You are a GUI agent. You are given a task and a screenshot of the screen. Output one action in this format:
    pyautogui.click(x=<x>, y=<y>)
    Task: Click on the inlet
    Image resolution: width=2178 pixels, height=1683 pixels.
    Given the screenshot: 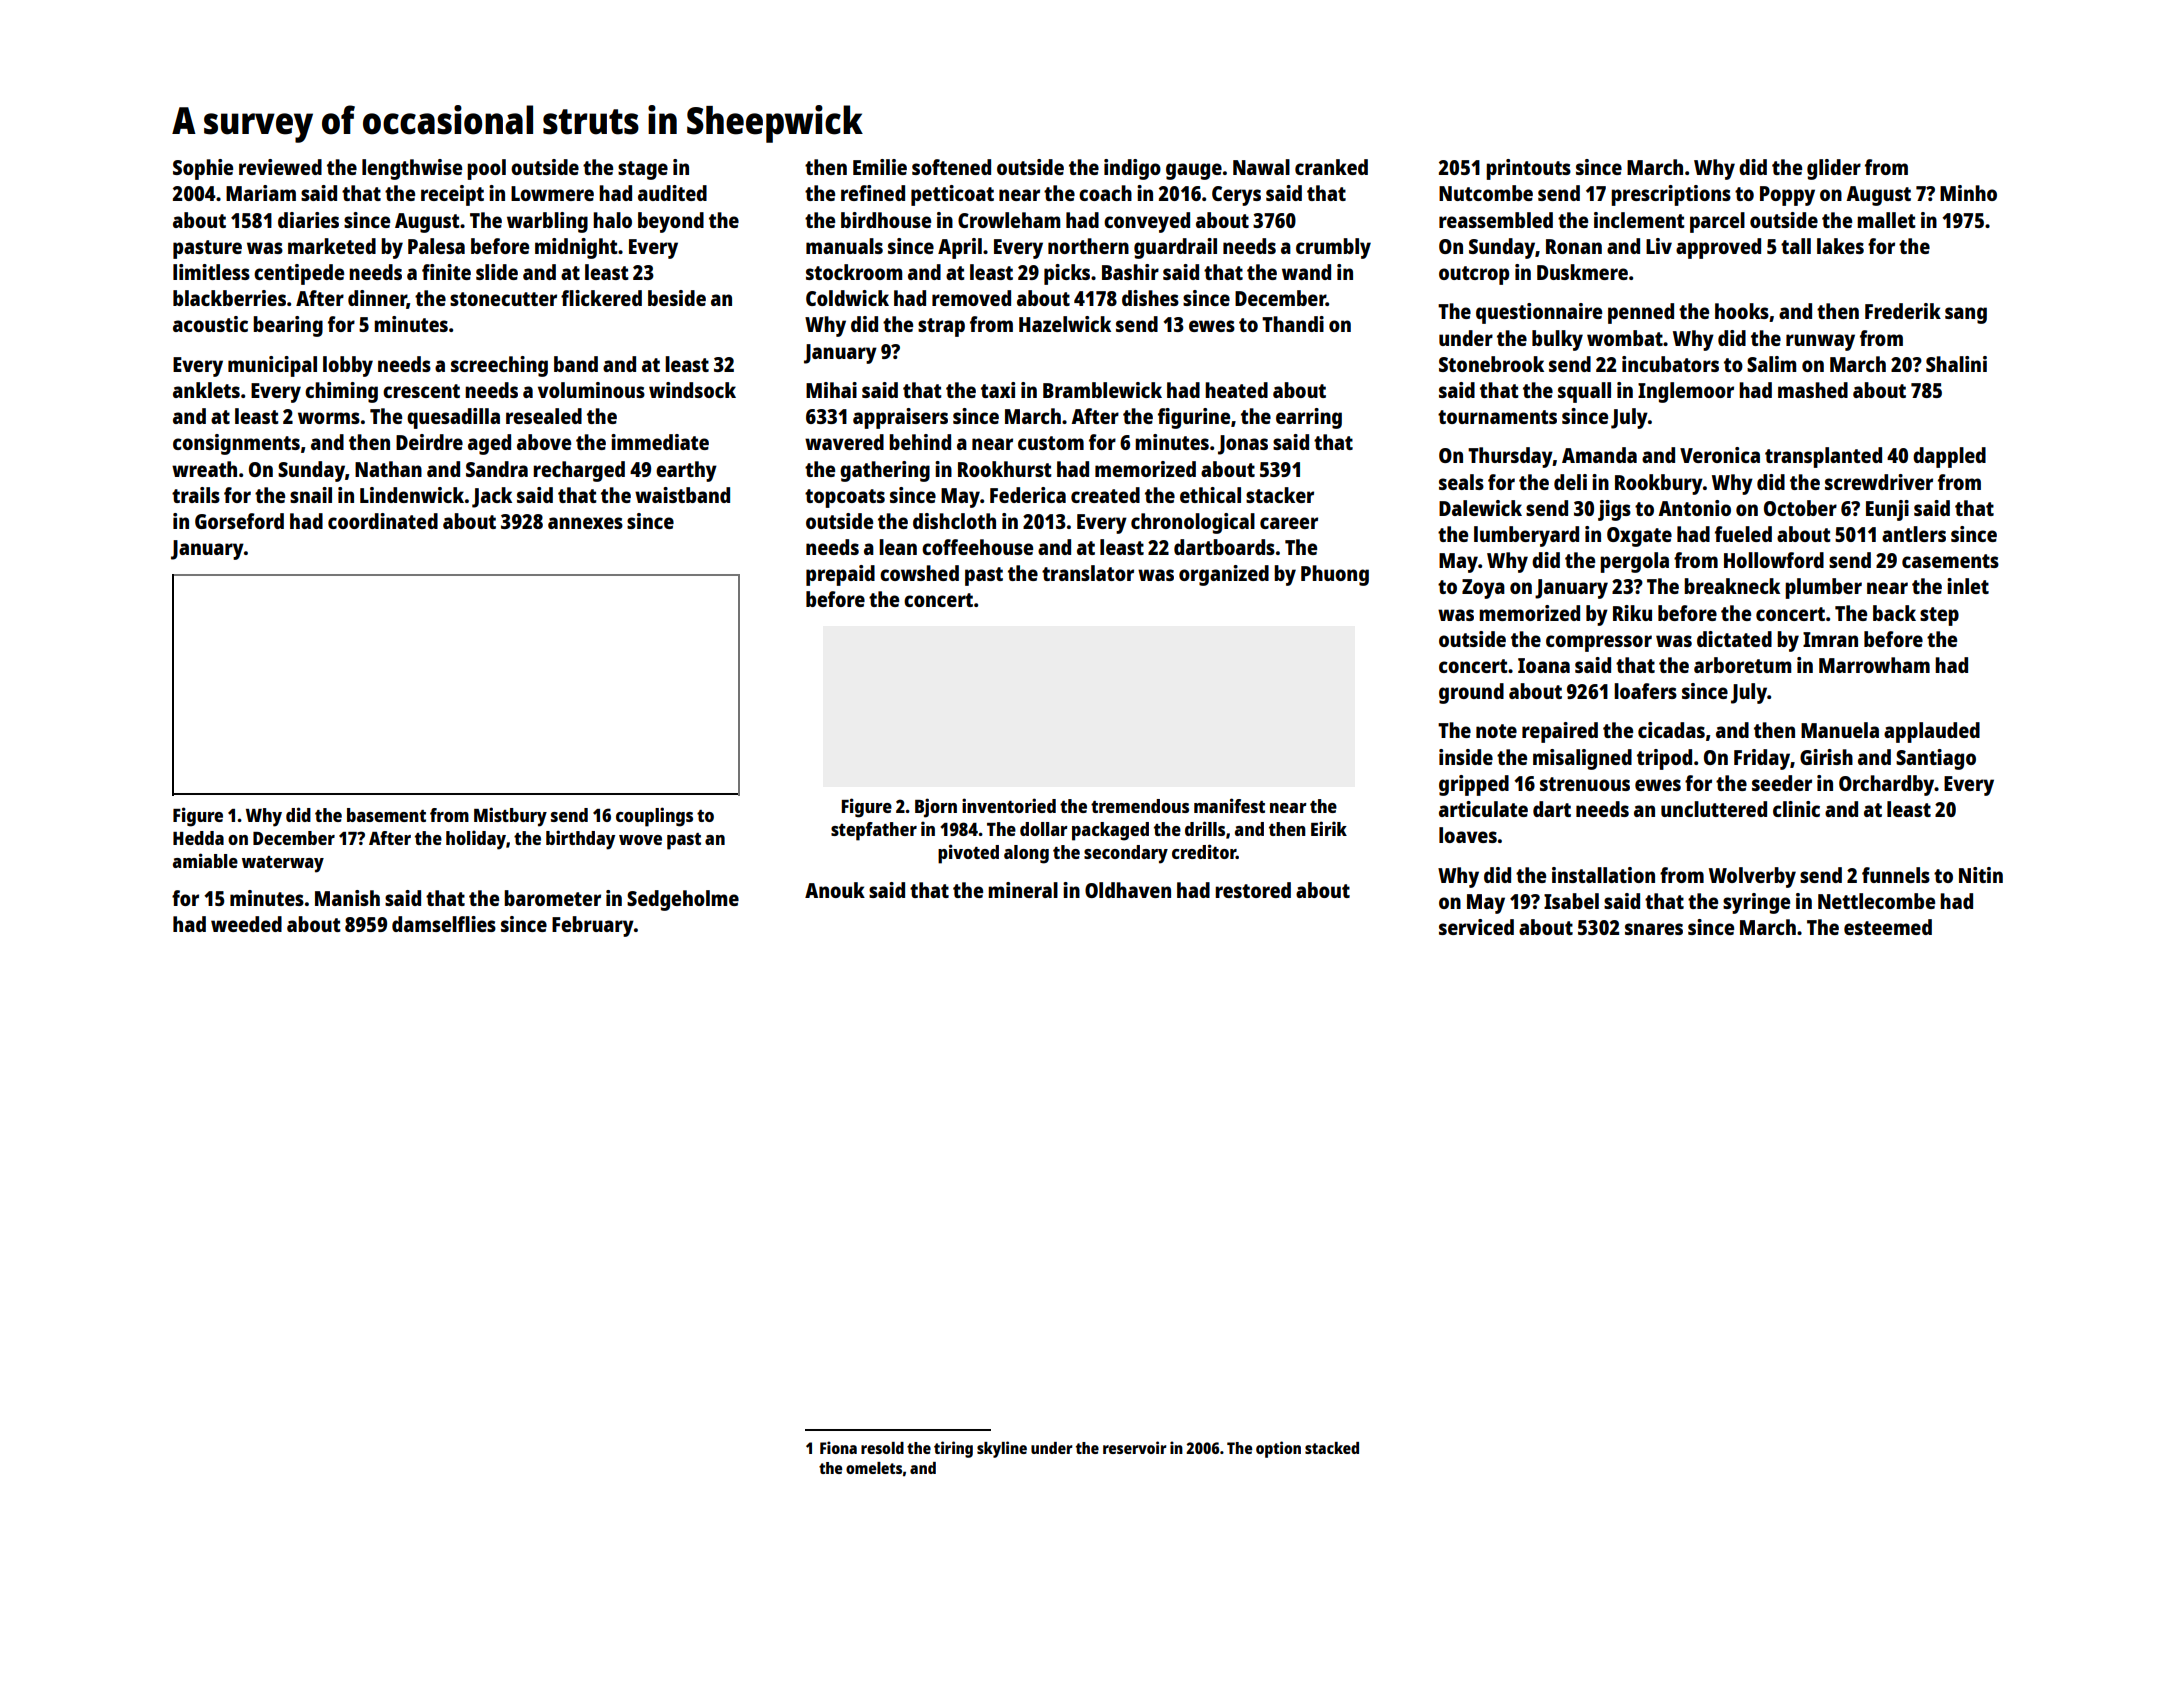 What is the action you would take?
    pyautogui.click(x=1968, y=586)
